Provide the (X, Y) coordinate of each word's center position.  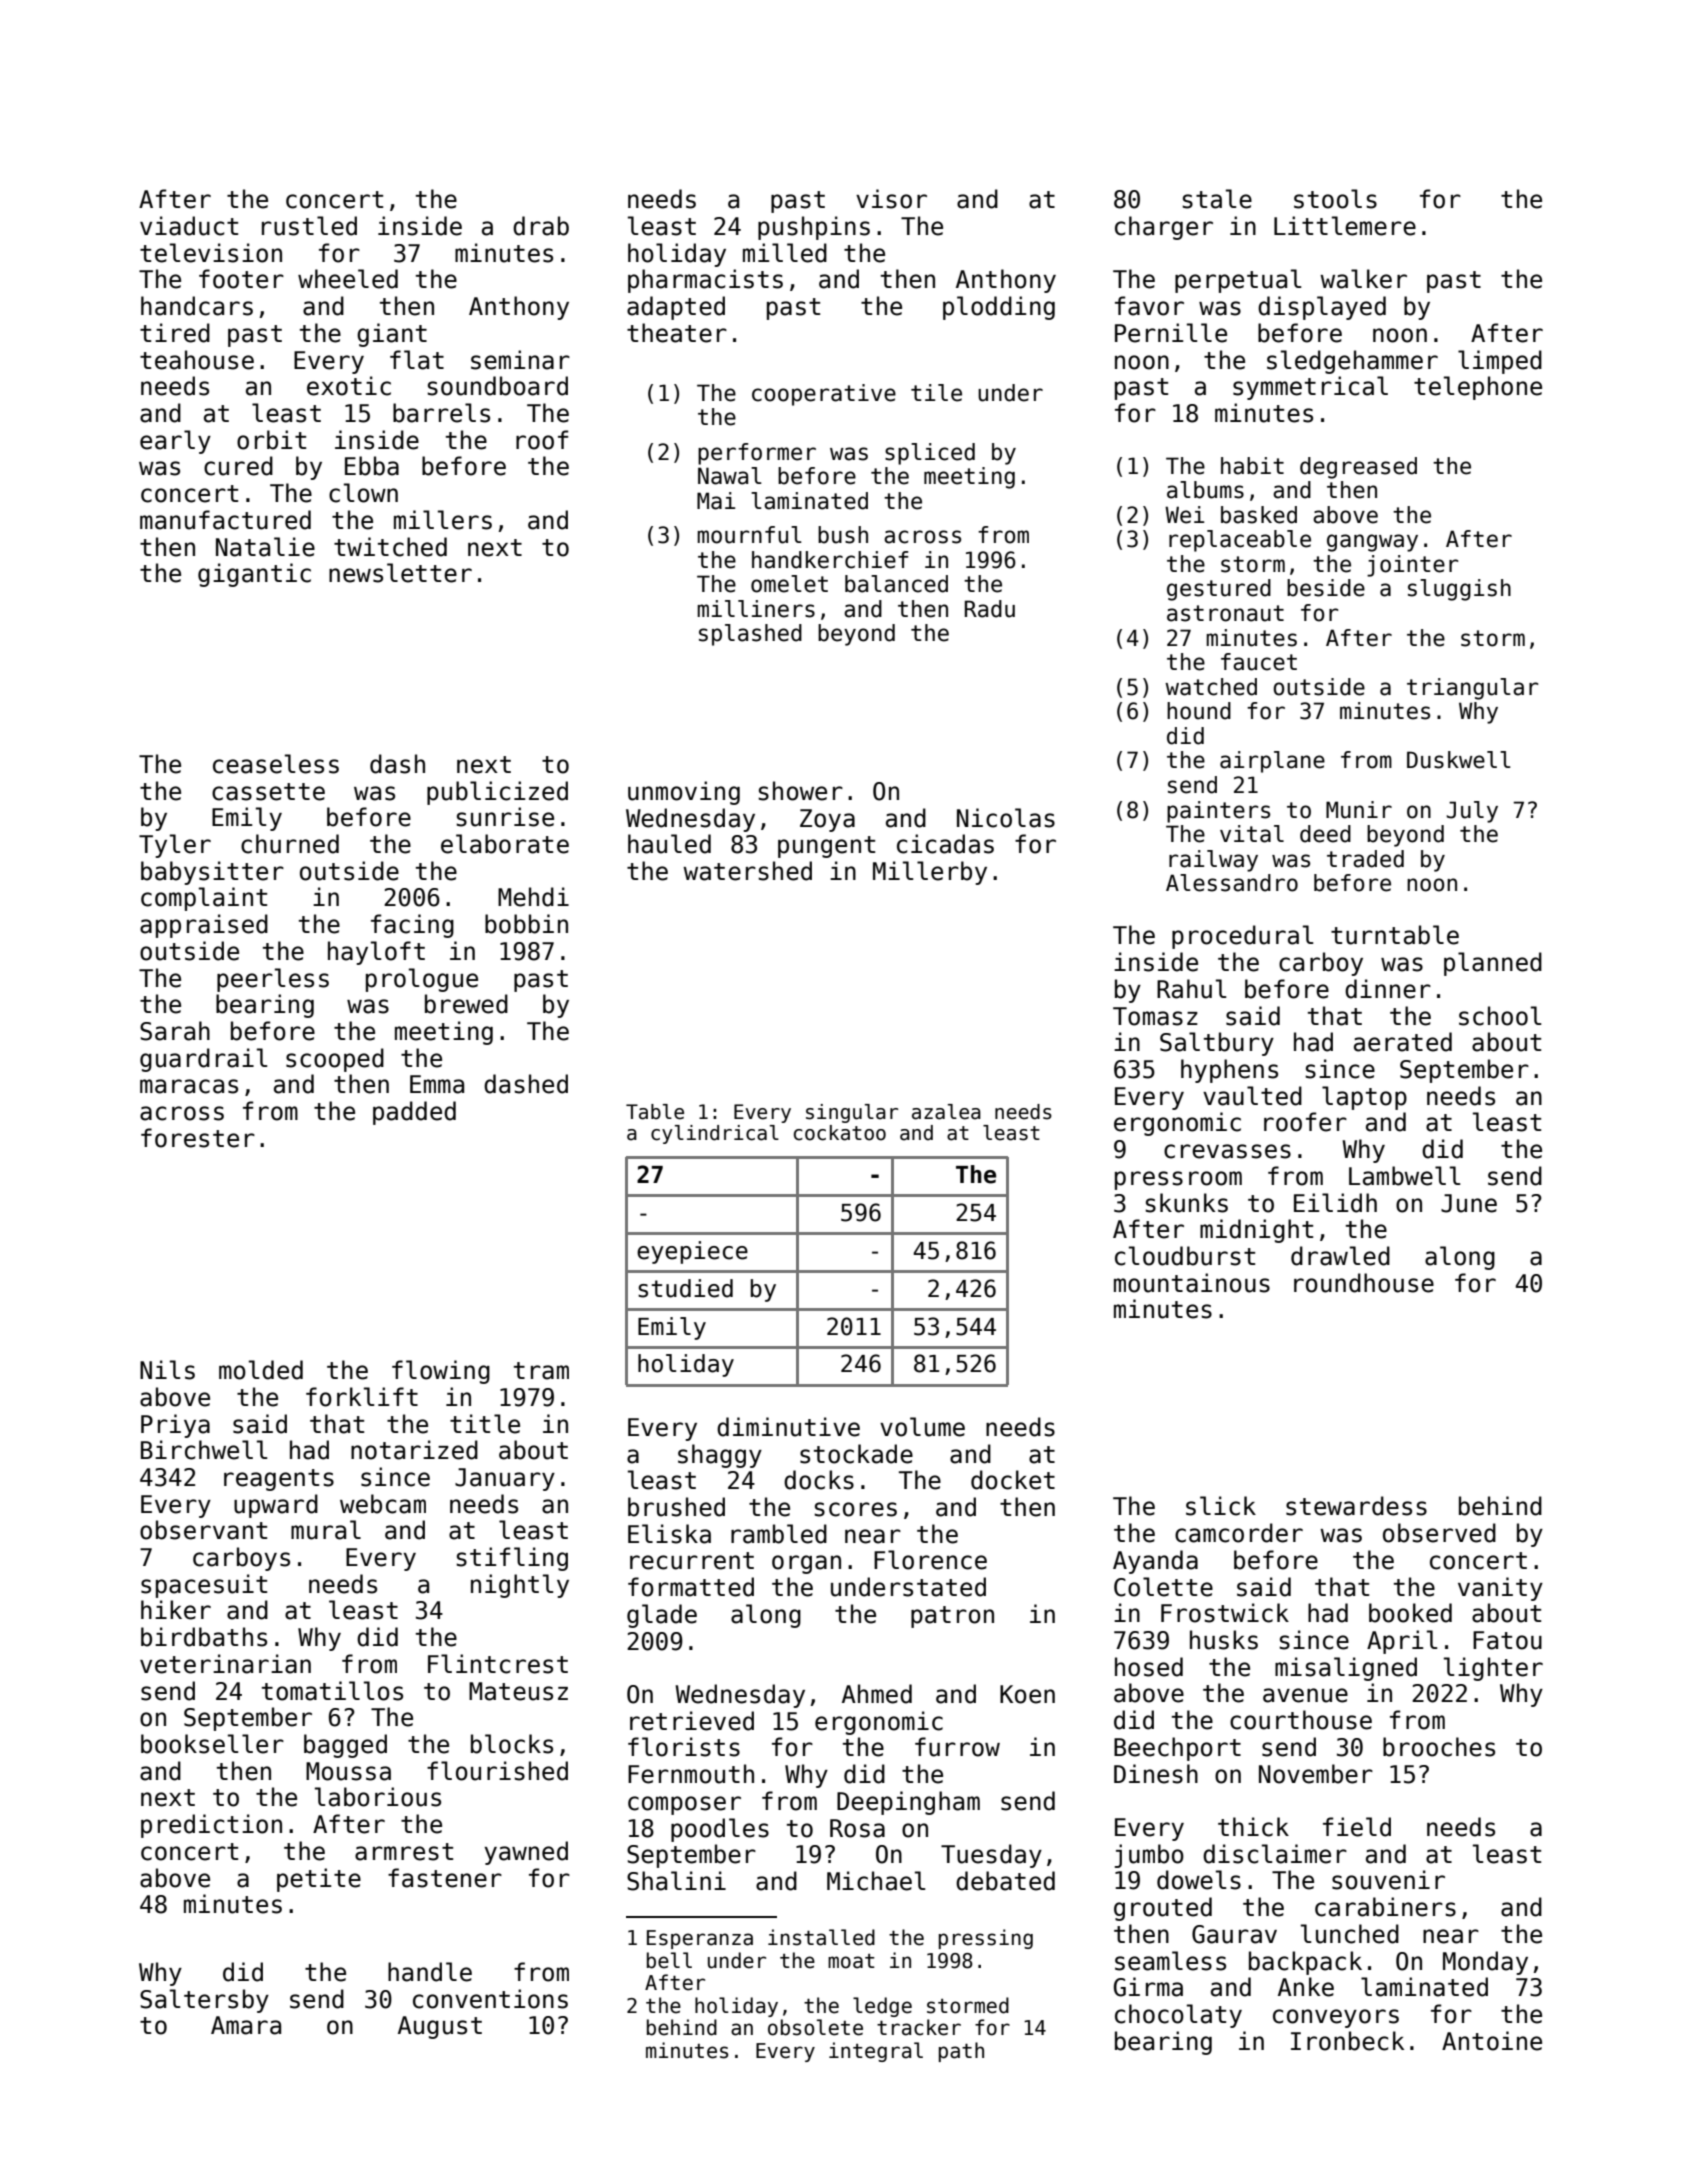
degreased (1358, 468)
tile (936, 393)
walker (1363, 279)
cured (238, 466)
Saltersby (204, 2001)
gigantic (254, 575)
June (1469, 1203)
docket (1013, 1480)
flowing (441, 1372)
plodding (999, 308)
